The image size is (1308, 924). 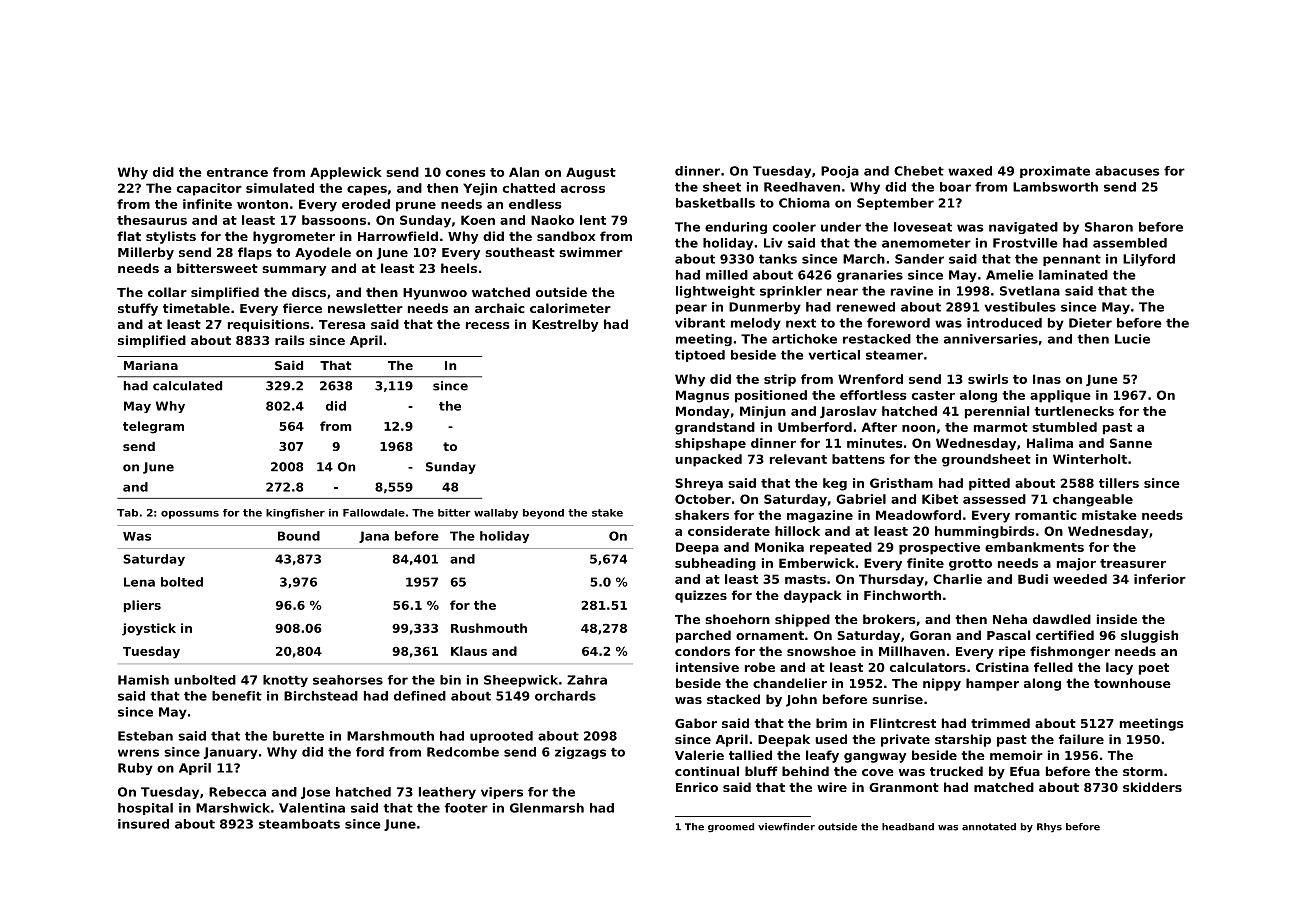 What do you see at coordinates (1130, 243) in the screenshot?
I see `assembled` at bounding box center [1130, 243].
